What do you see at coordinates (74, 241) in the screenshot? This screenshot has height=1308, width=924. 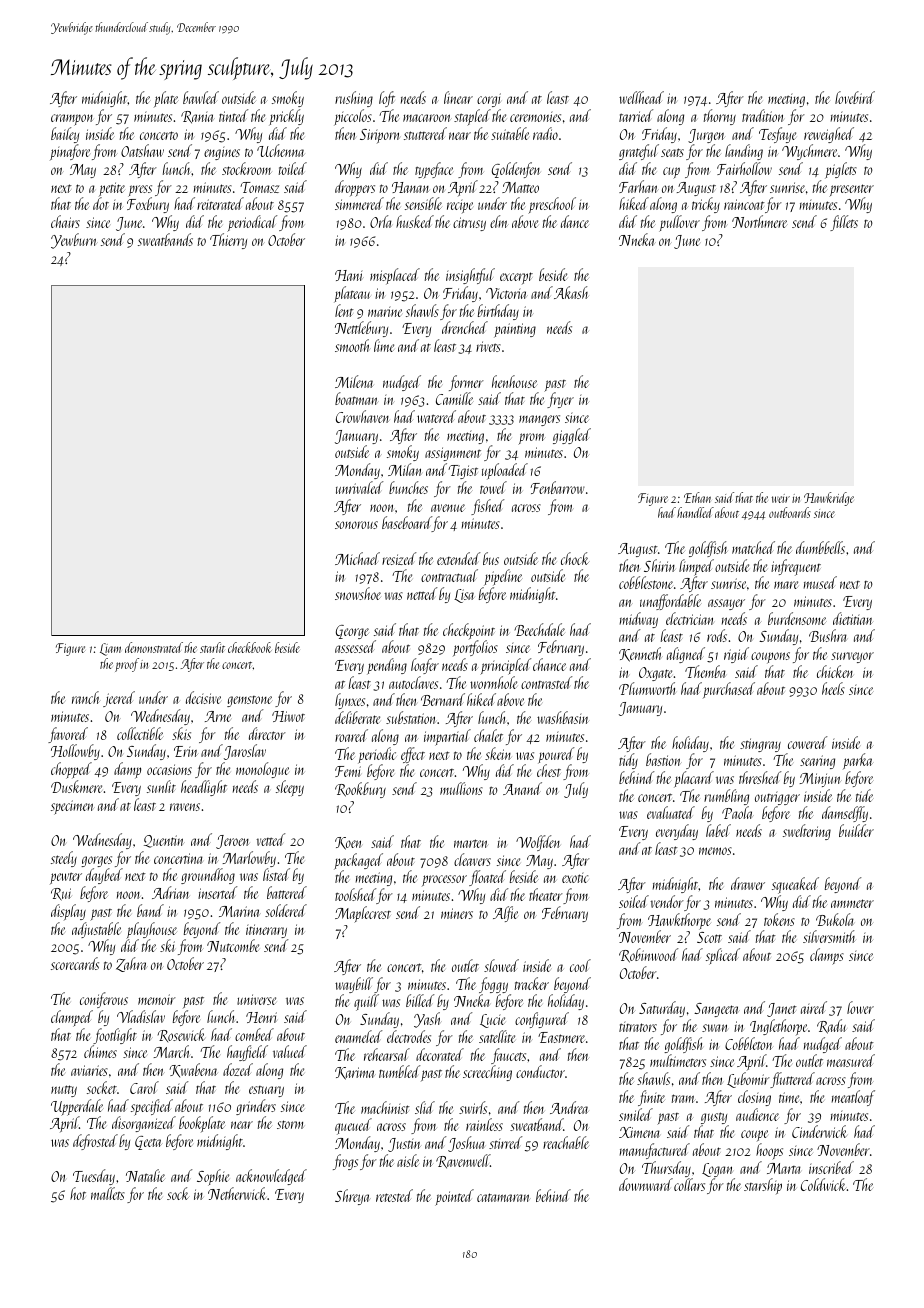 I see `Yewburn` at bounding box center [74, 241].
